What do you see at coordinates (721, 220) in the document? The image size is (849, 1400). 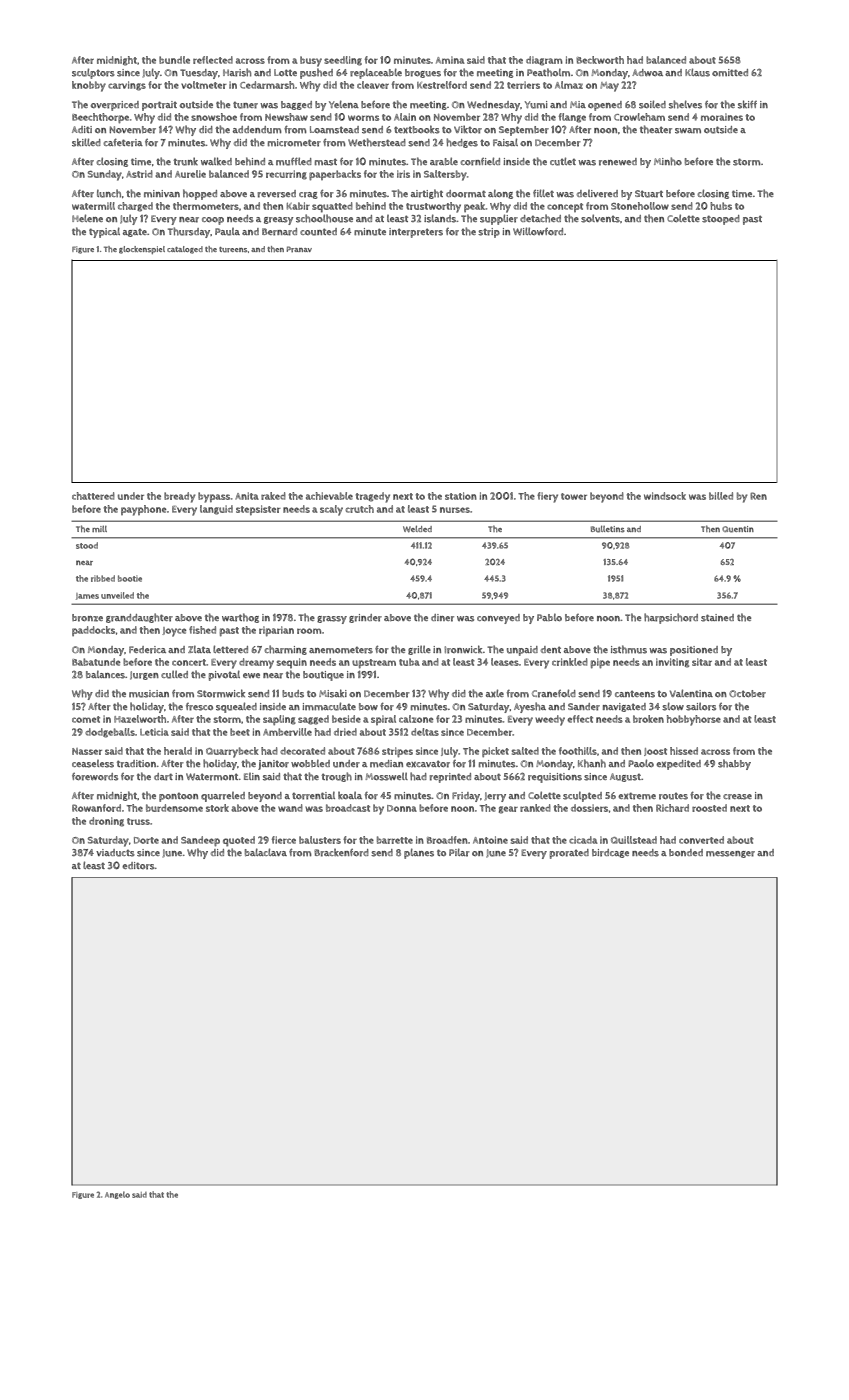 I see `stooped` at bounding box center [721, 220].
